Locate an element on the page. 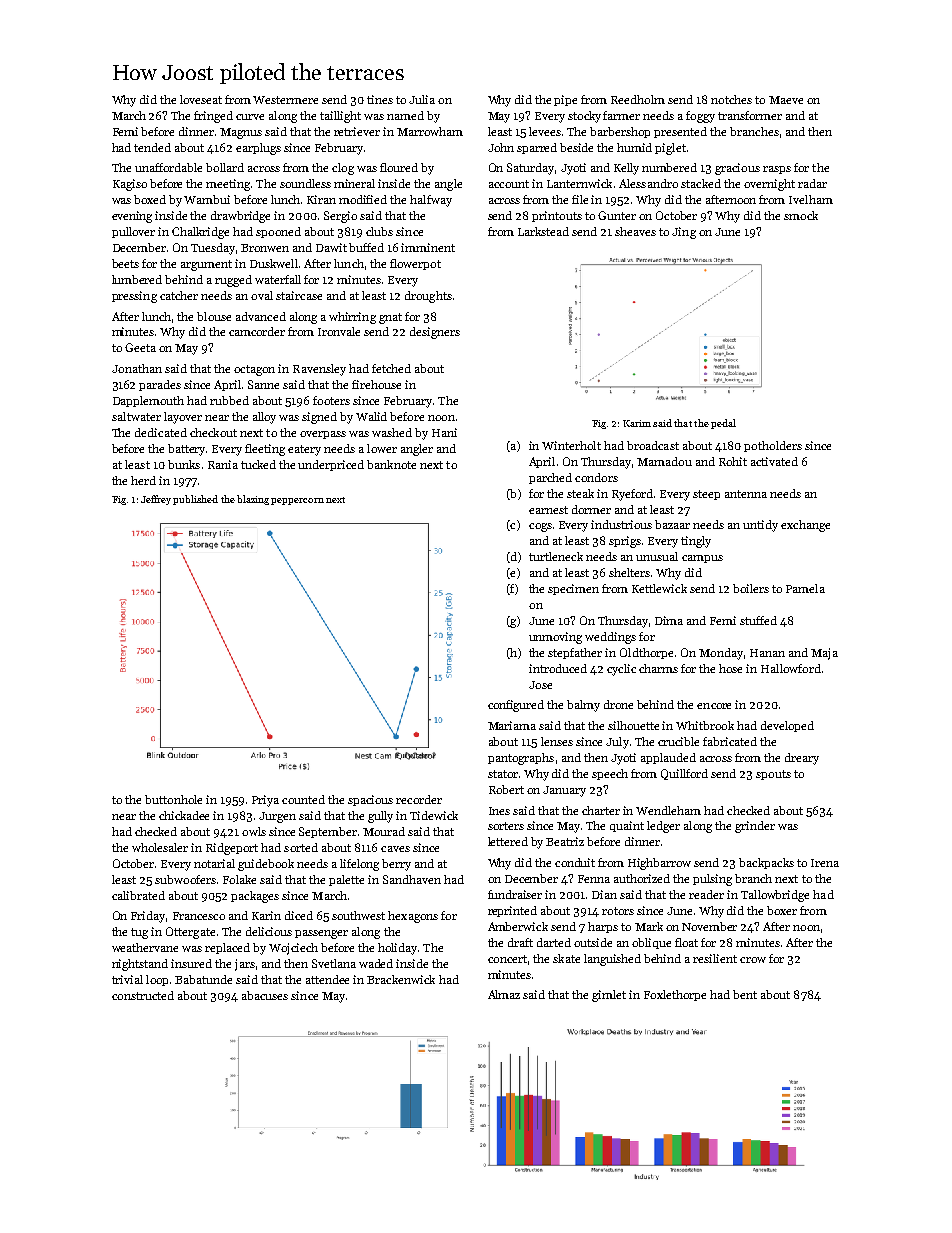 This document has width=952, height=1233. John is located at coordinates (501, 147).
